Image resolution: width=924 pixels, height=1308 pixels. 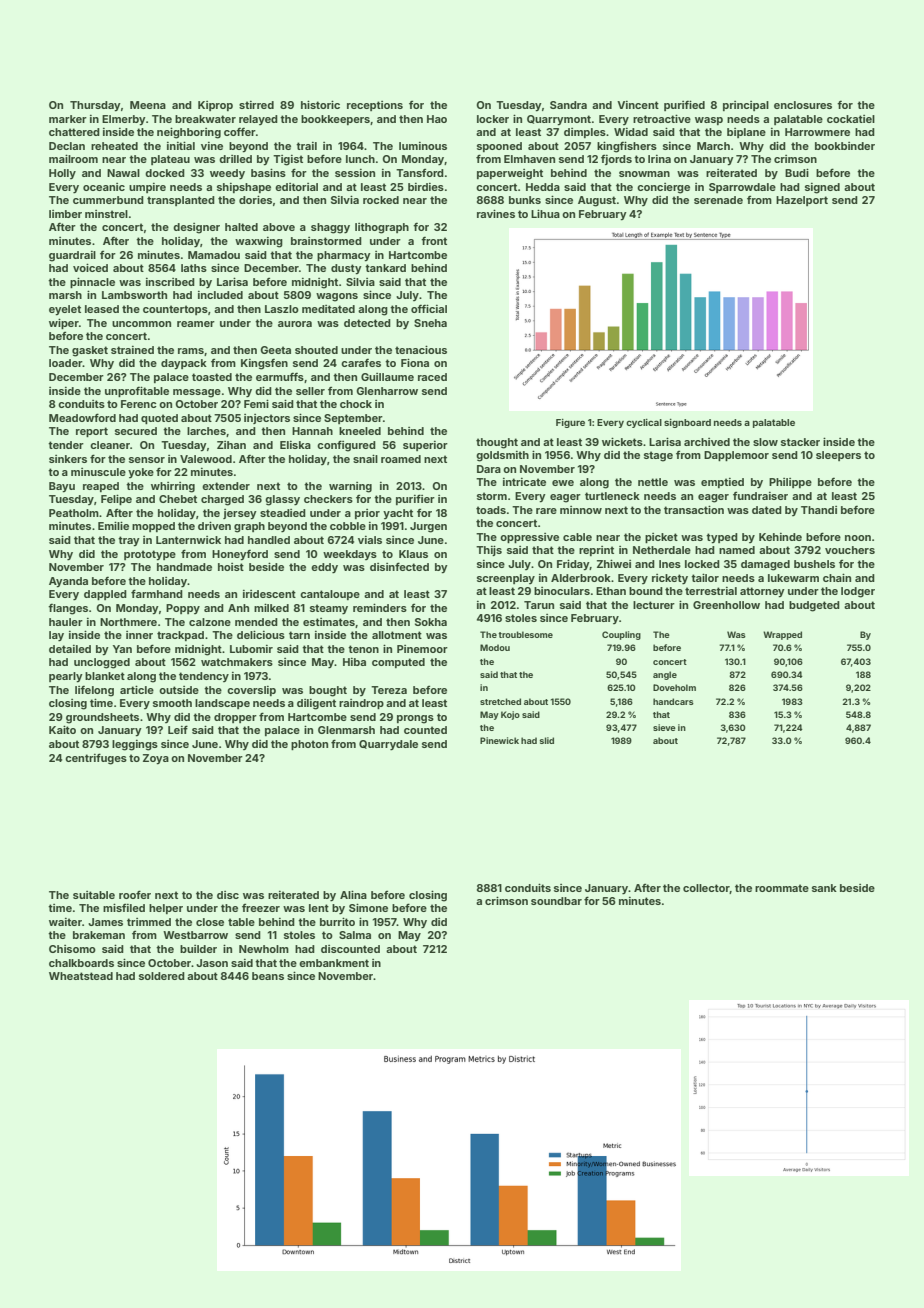 I want to click on message, so click(x=197, y=393).
